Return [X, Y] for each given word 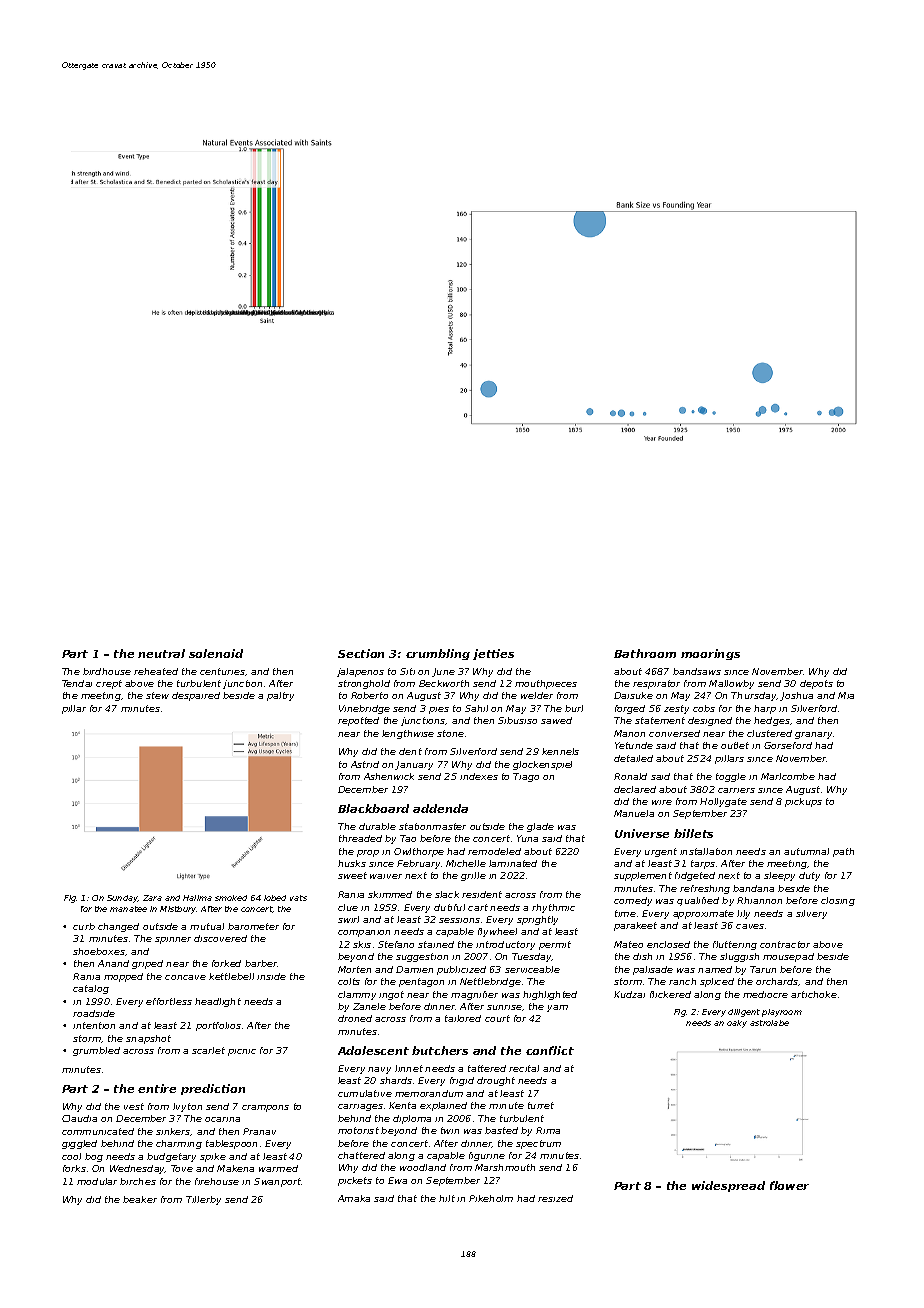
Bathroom [645, 653]
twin [450, 1130]
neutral [161, 653]
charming [179, 1144]
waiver [386, 876]
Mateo [628, 944]
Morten [354, 969]
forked [226, 963]
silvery [811, 914]
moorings [710, 654]
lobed [275, 898]
